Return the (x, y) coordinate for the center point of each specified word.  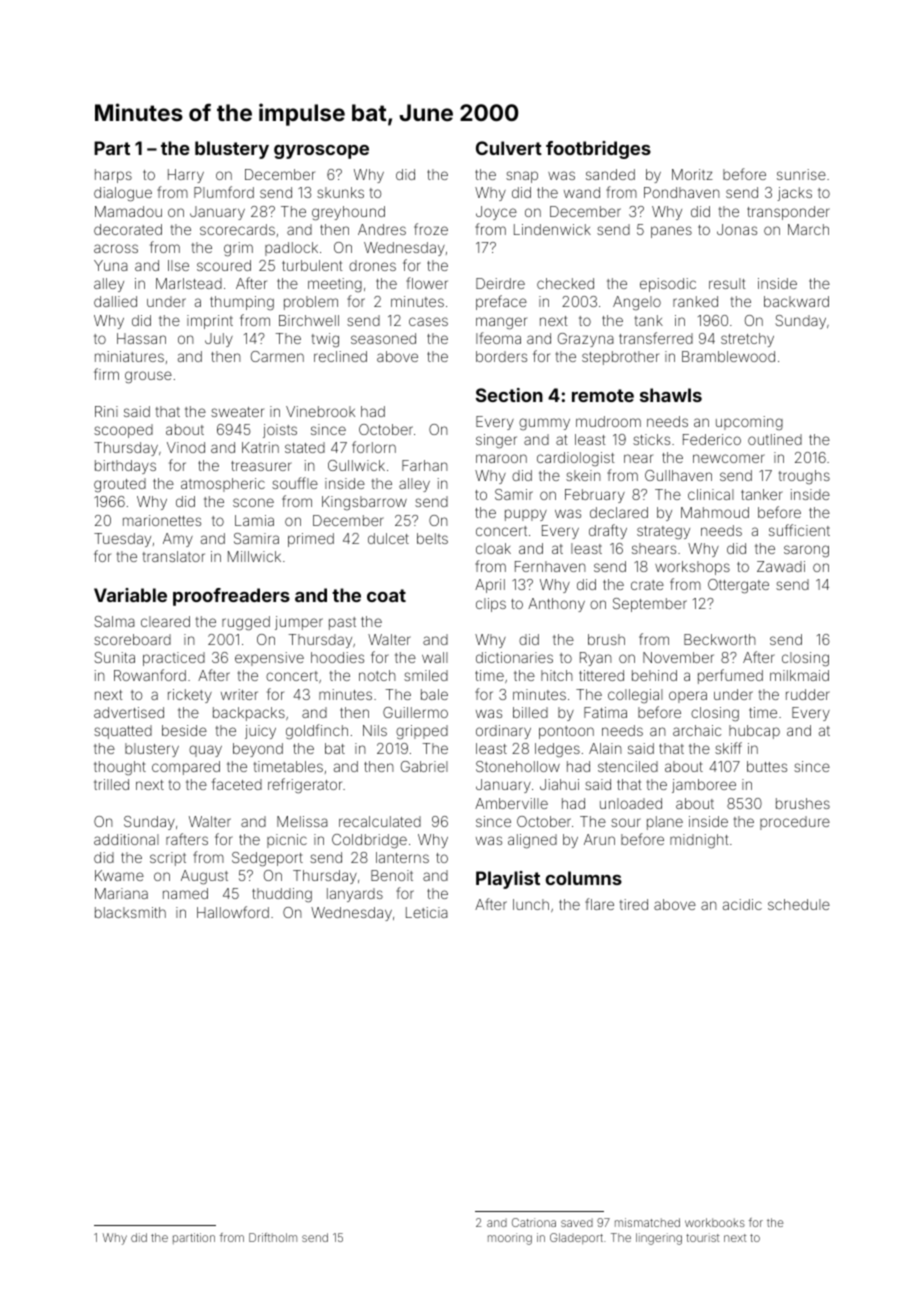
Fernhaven (550, 566)
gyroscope (321, 152)
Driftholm (273, 1237)
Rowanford (150, 675)
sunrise (801, 174)
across (116, 248)
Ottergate (738, 586)
